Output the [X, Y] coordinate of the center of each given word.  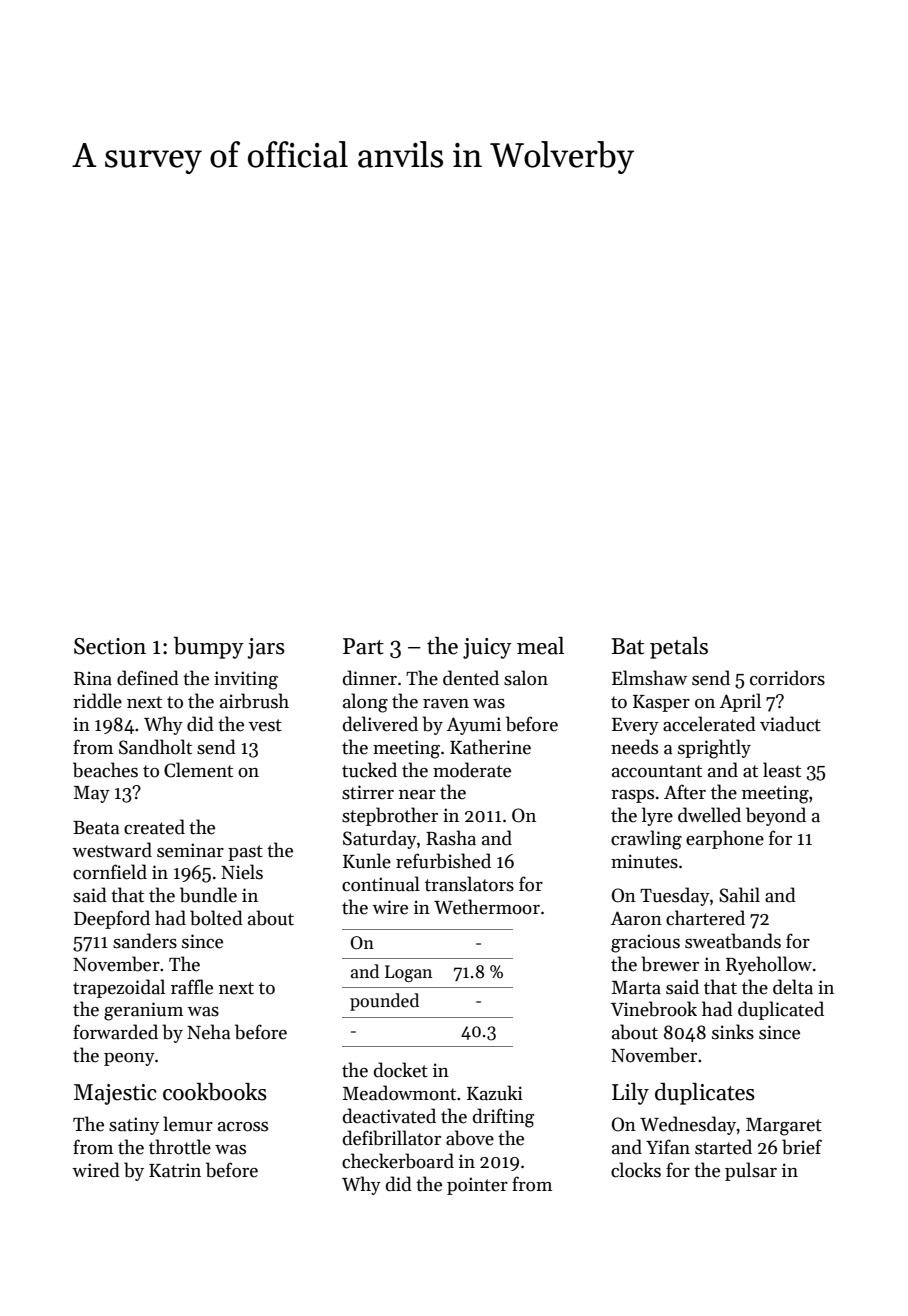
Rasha [451, 838]
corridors [787, 678]
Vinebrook [653, 1009]
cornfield [110, 872]
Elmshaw [649, 678]
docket [401, 1070]
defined [148, 678]
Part [363, 646]
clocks [636, 1170]
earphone [725, 839]
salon [526, 678]
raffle [192, 987]
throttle [180, 1147]
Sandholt [155, 747]
